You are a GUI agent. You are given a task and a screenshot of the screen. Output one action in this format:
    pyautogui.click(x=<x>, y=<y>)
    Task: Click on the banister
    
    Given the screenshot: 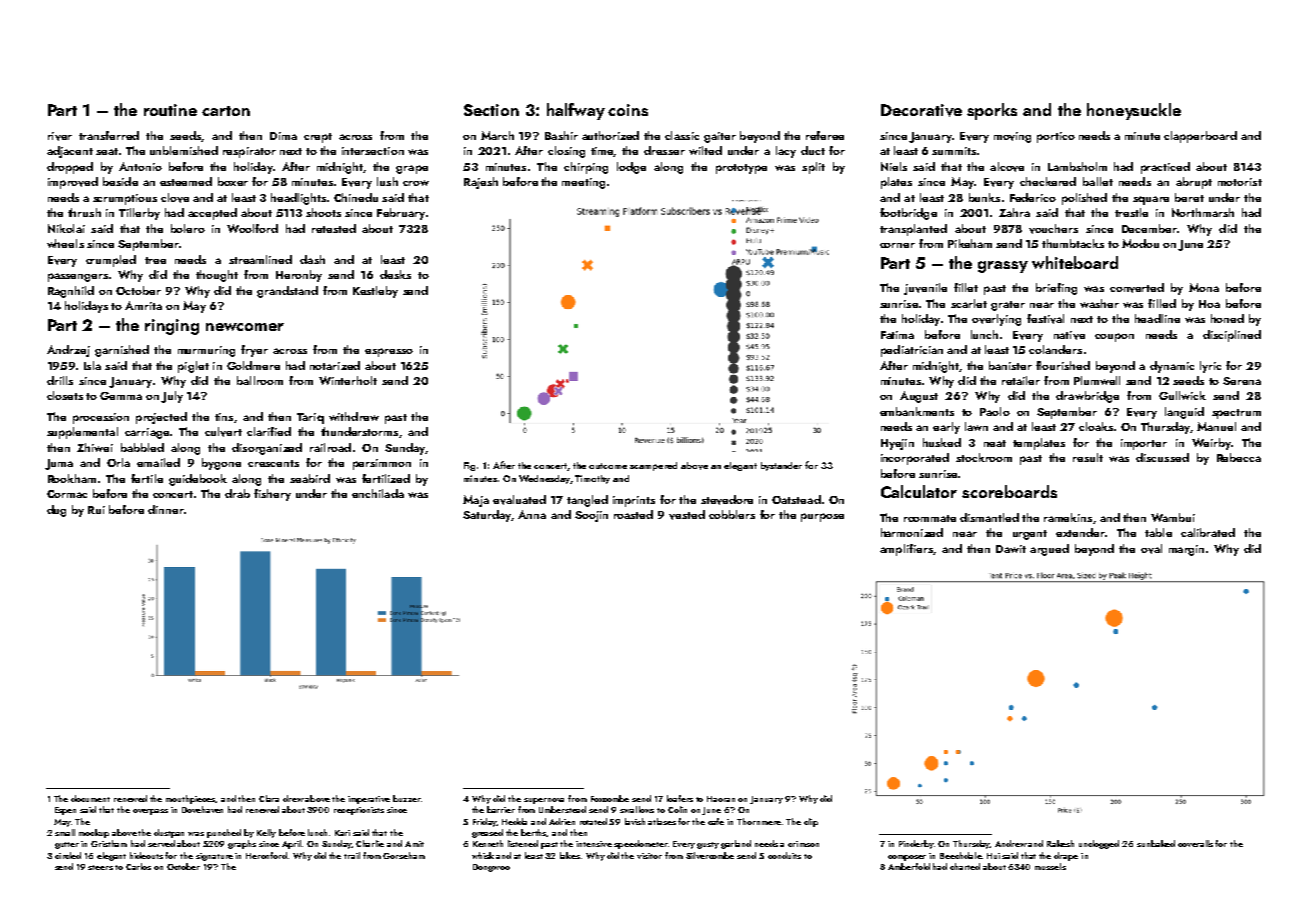 What is the action you would take?
    pyautogui.click(x=1010, y=365)
